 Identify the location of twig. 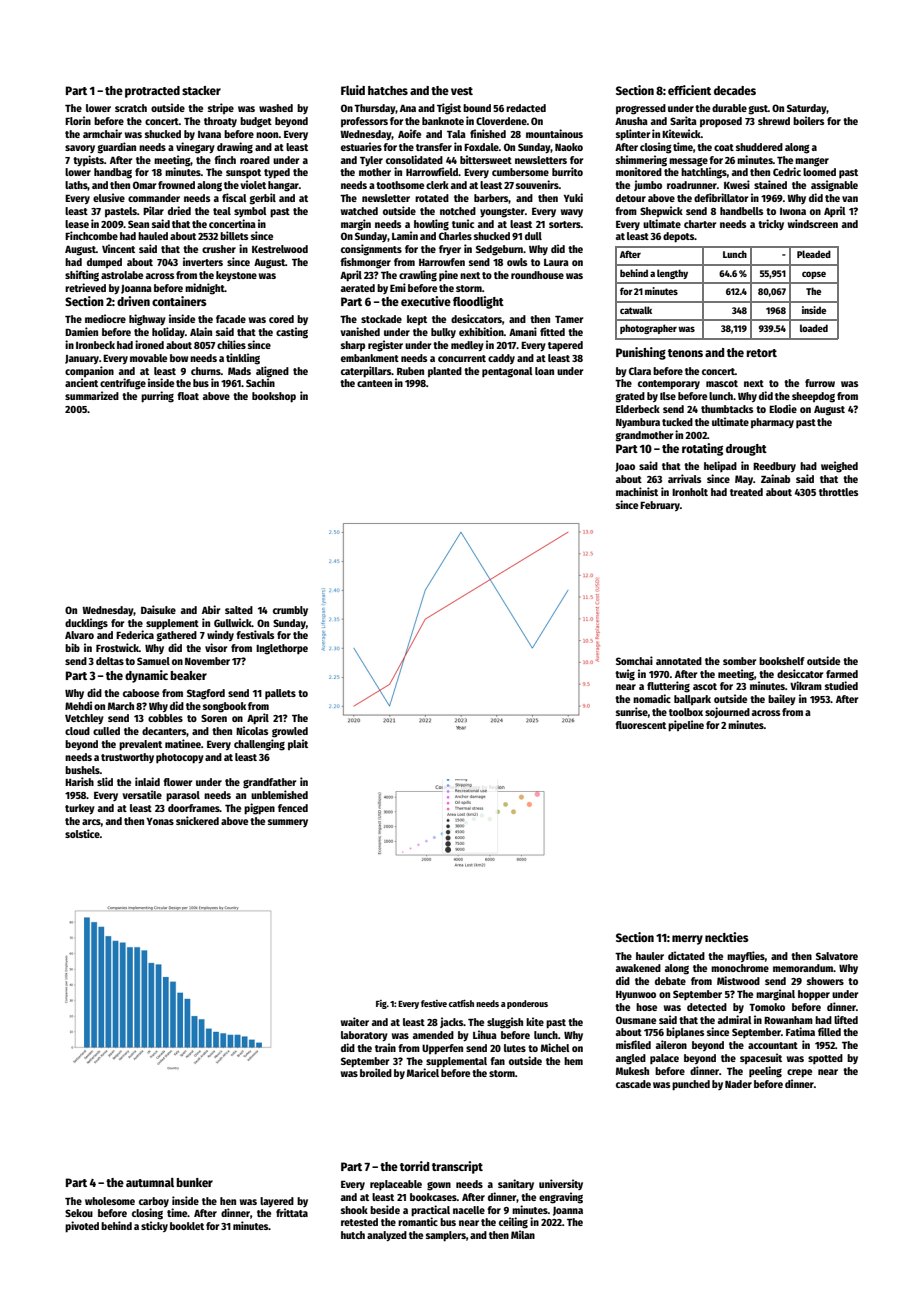
(625, 675).
